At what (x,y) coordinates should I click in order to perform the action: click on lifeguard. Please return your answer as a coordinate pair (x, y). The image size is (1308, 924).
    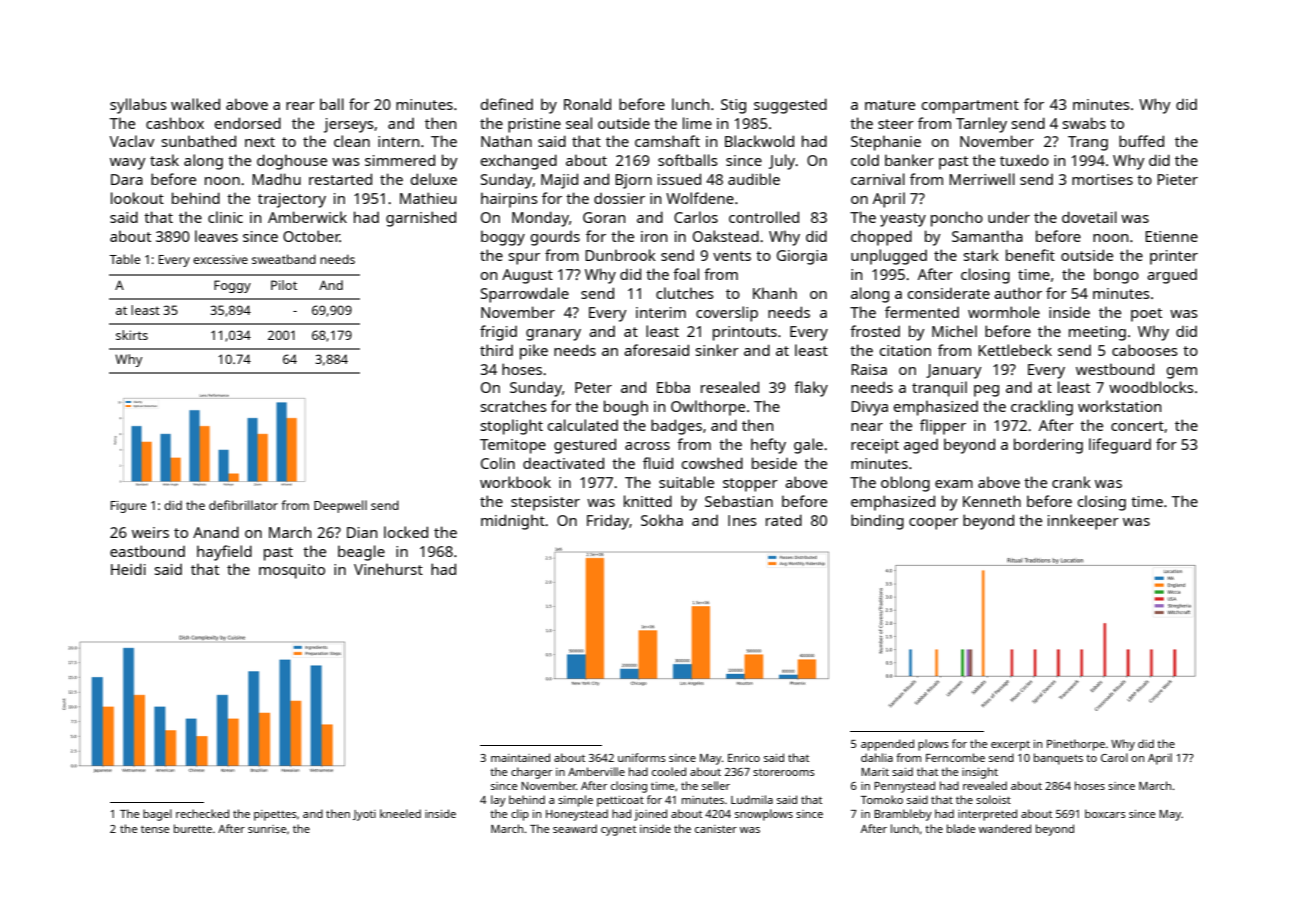
    Looking at the image, I should click on (1120, 446).
